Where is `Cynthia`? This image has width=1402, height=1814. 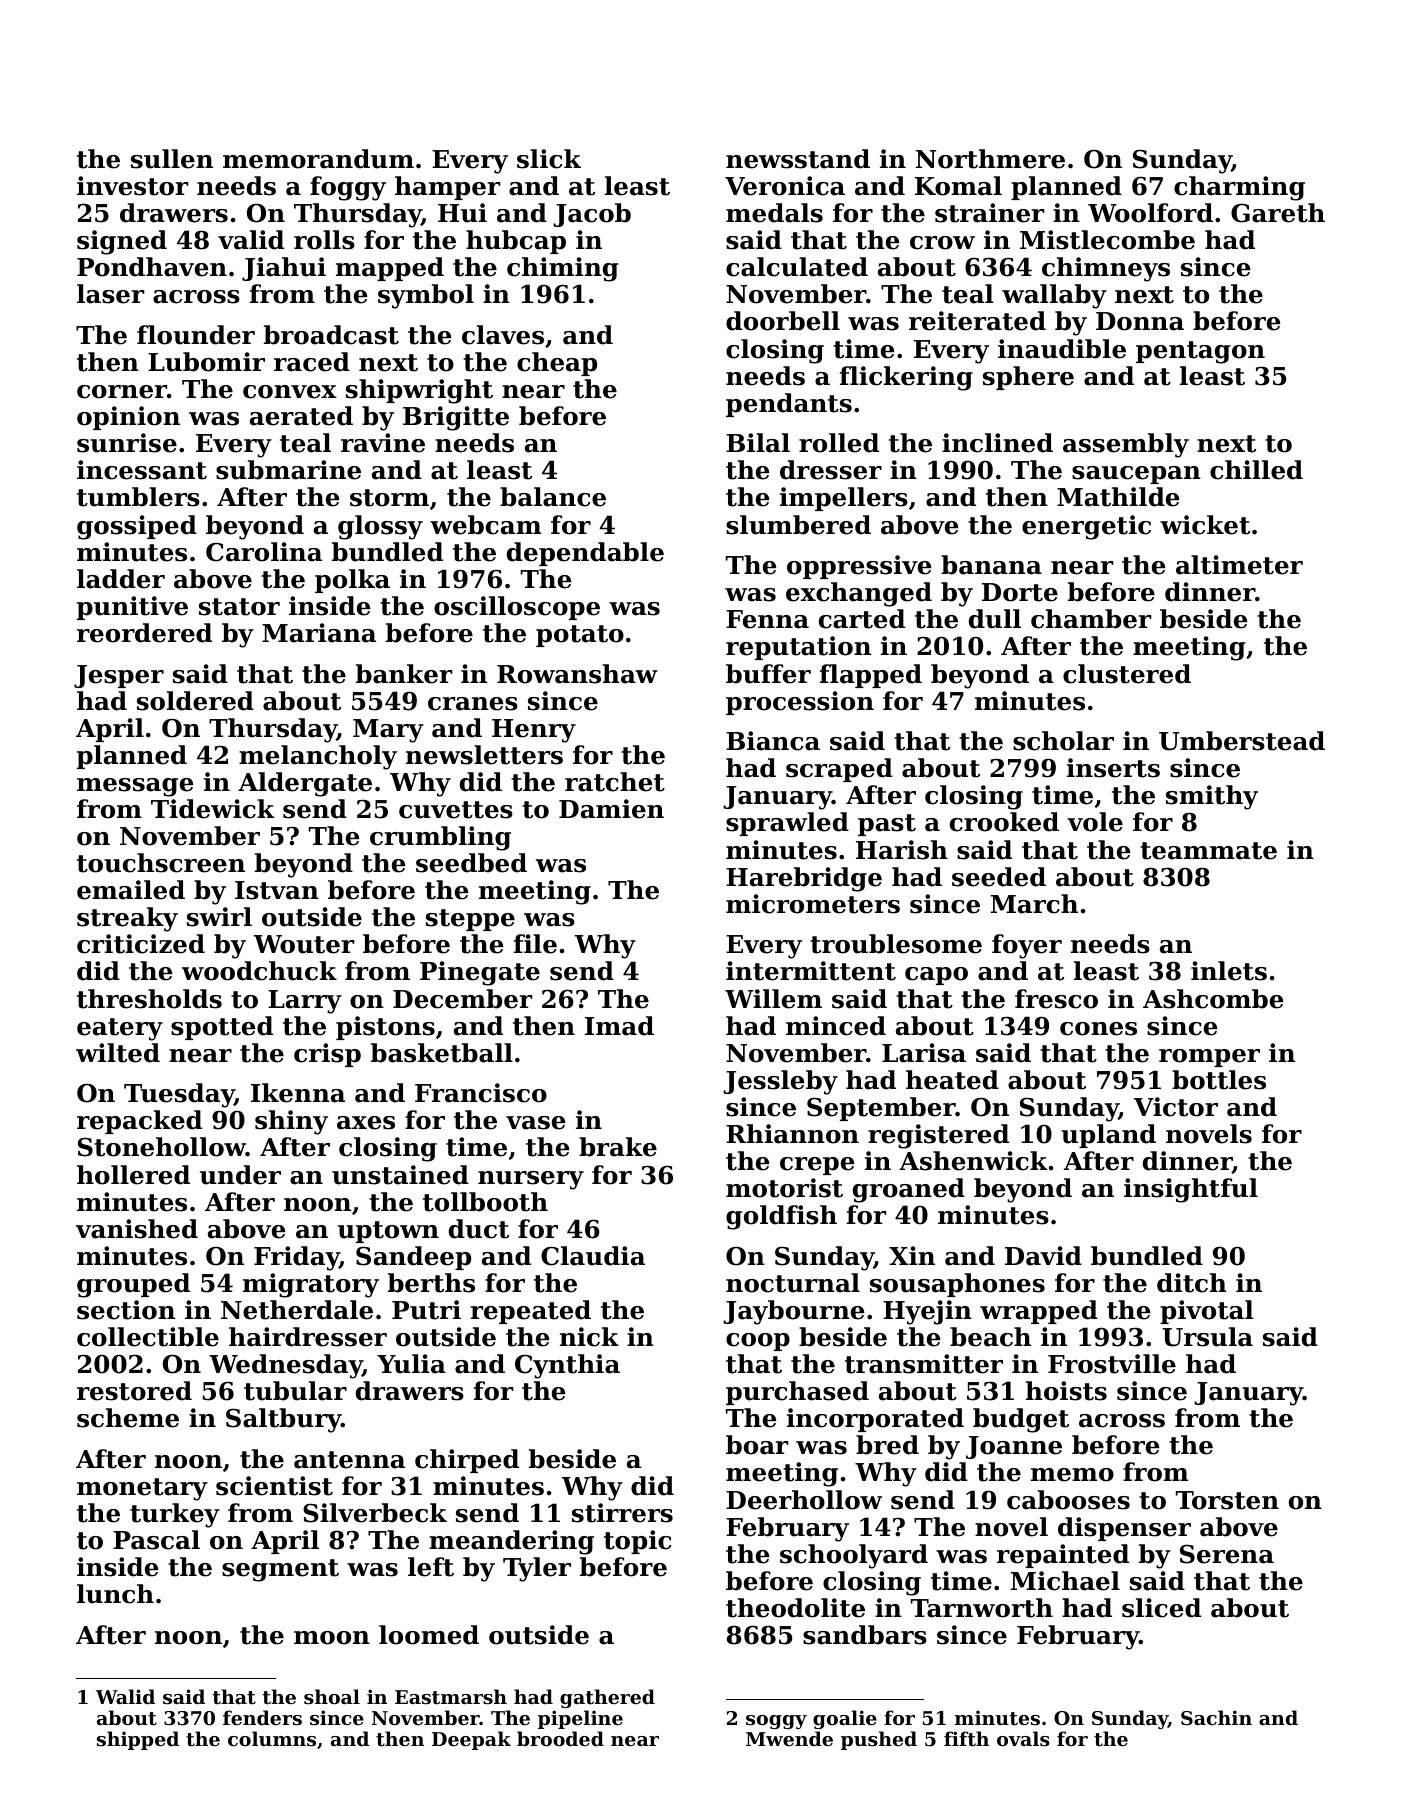 Cynthia is located at coordinates (567, 1366).
